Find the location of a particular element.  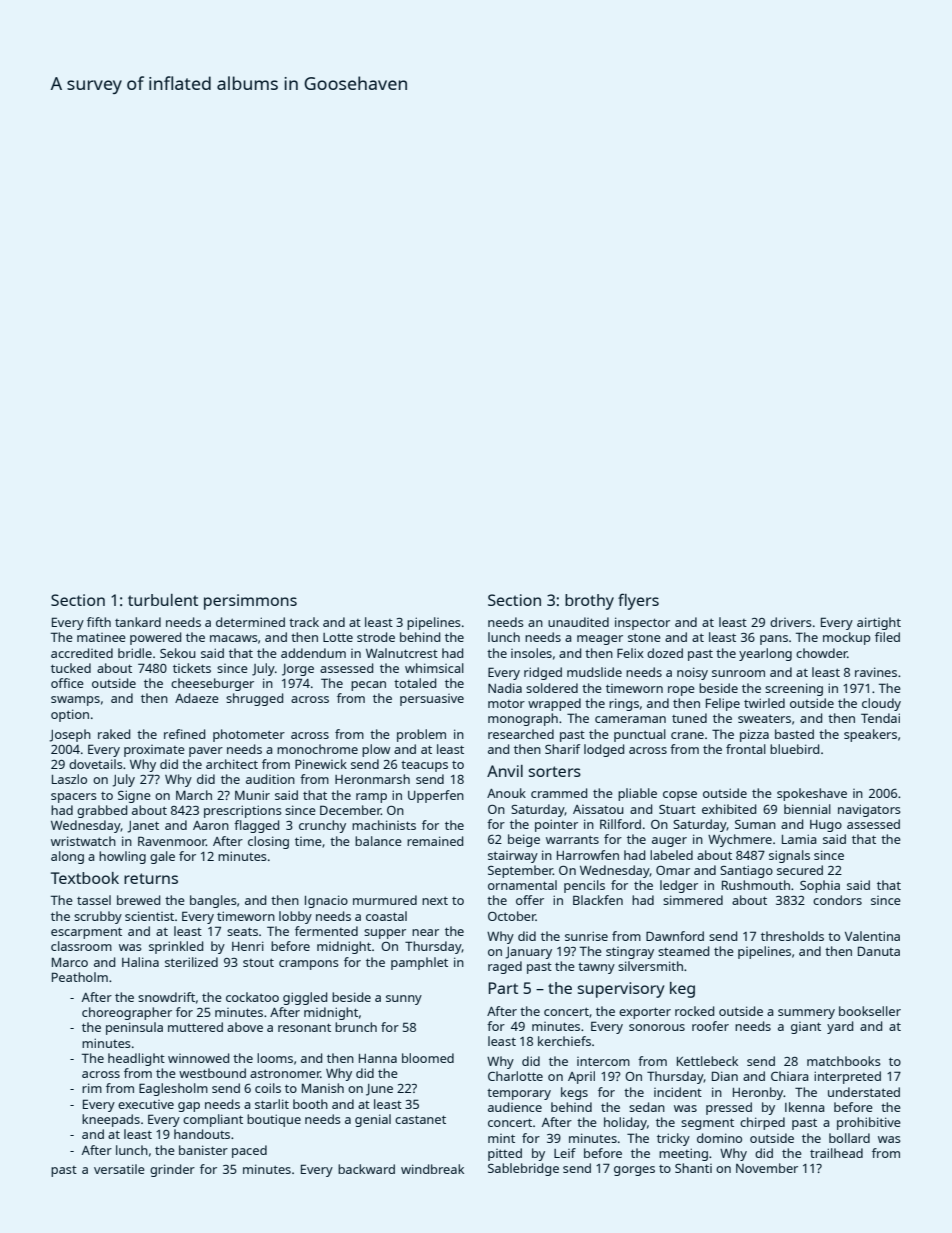

turbulent is located at coordinates (163, 600).
